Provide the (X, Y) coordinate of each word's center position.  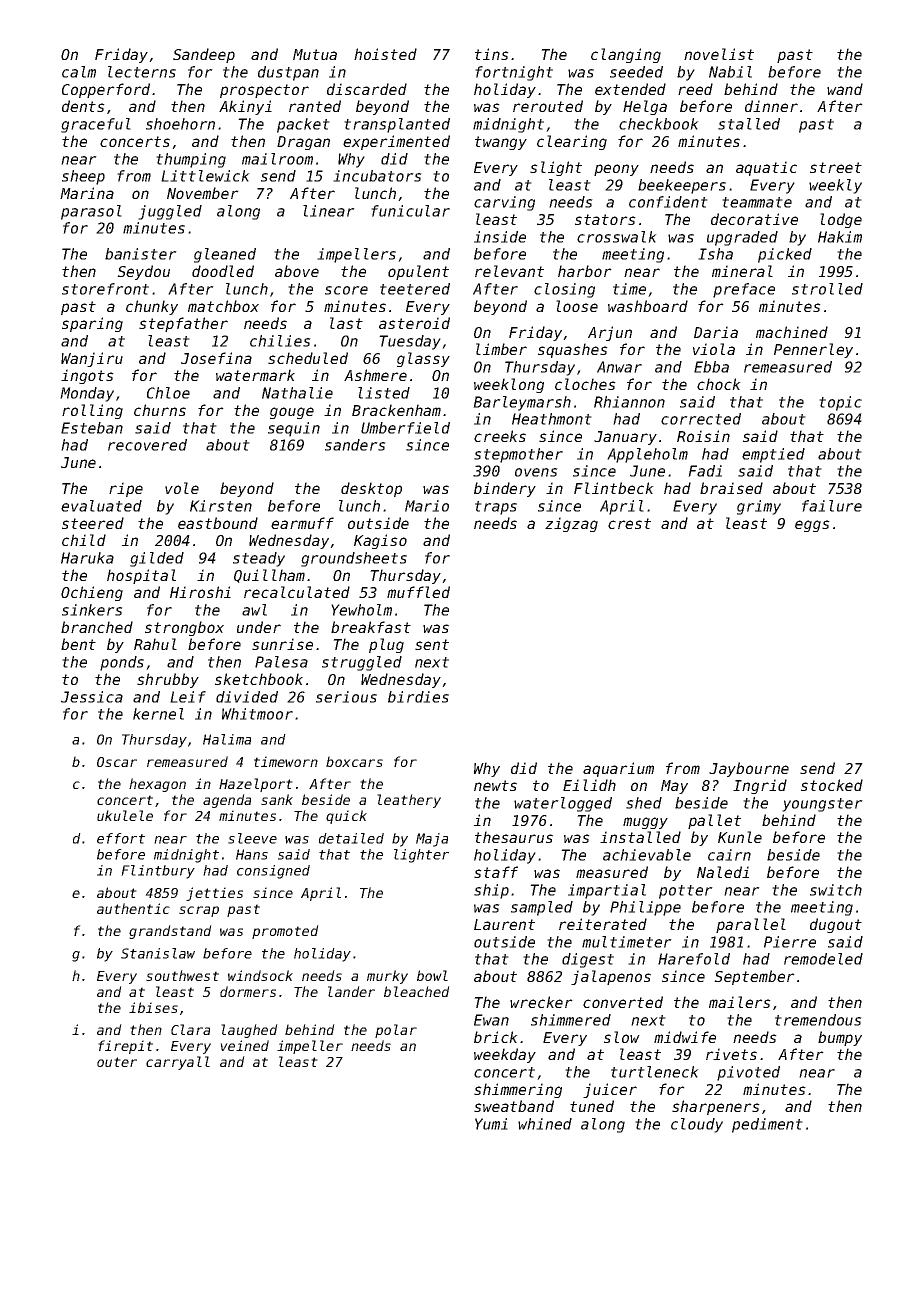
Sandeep (204, 55)
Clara (190, 1029)
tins (492, 54)
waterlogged (563, 804)
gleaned (225, 255)
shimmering (518, 1090)
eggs (812, 526)
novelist (719, 54)
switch (836, 890)
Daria (716, 332)
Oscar (117, 762)
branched (97, 627)
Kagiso (380, 541)
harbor (585, 271)
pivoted (748, 1073)
